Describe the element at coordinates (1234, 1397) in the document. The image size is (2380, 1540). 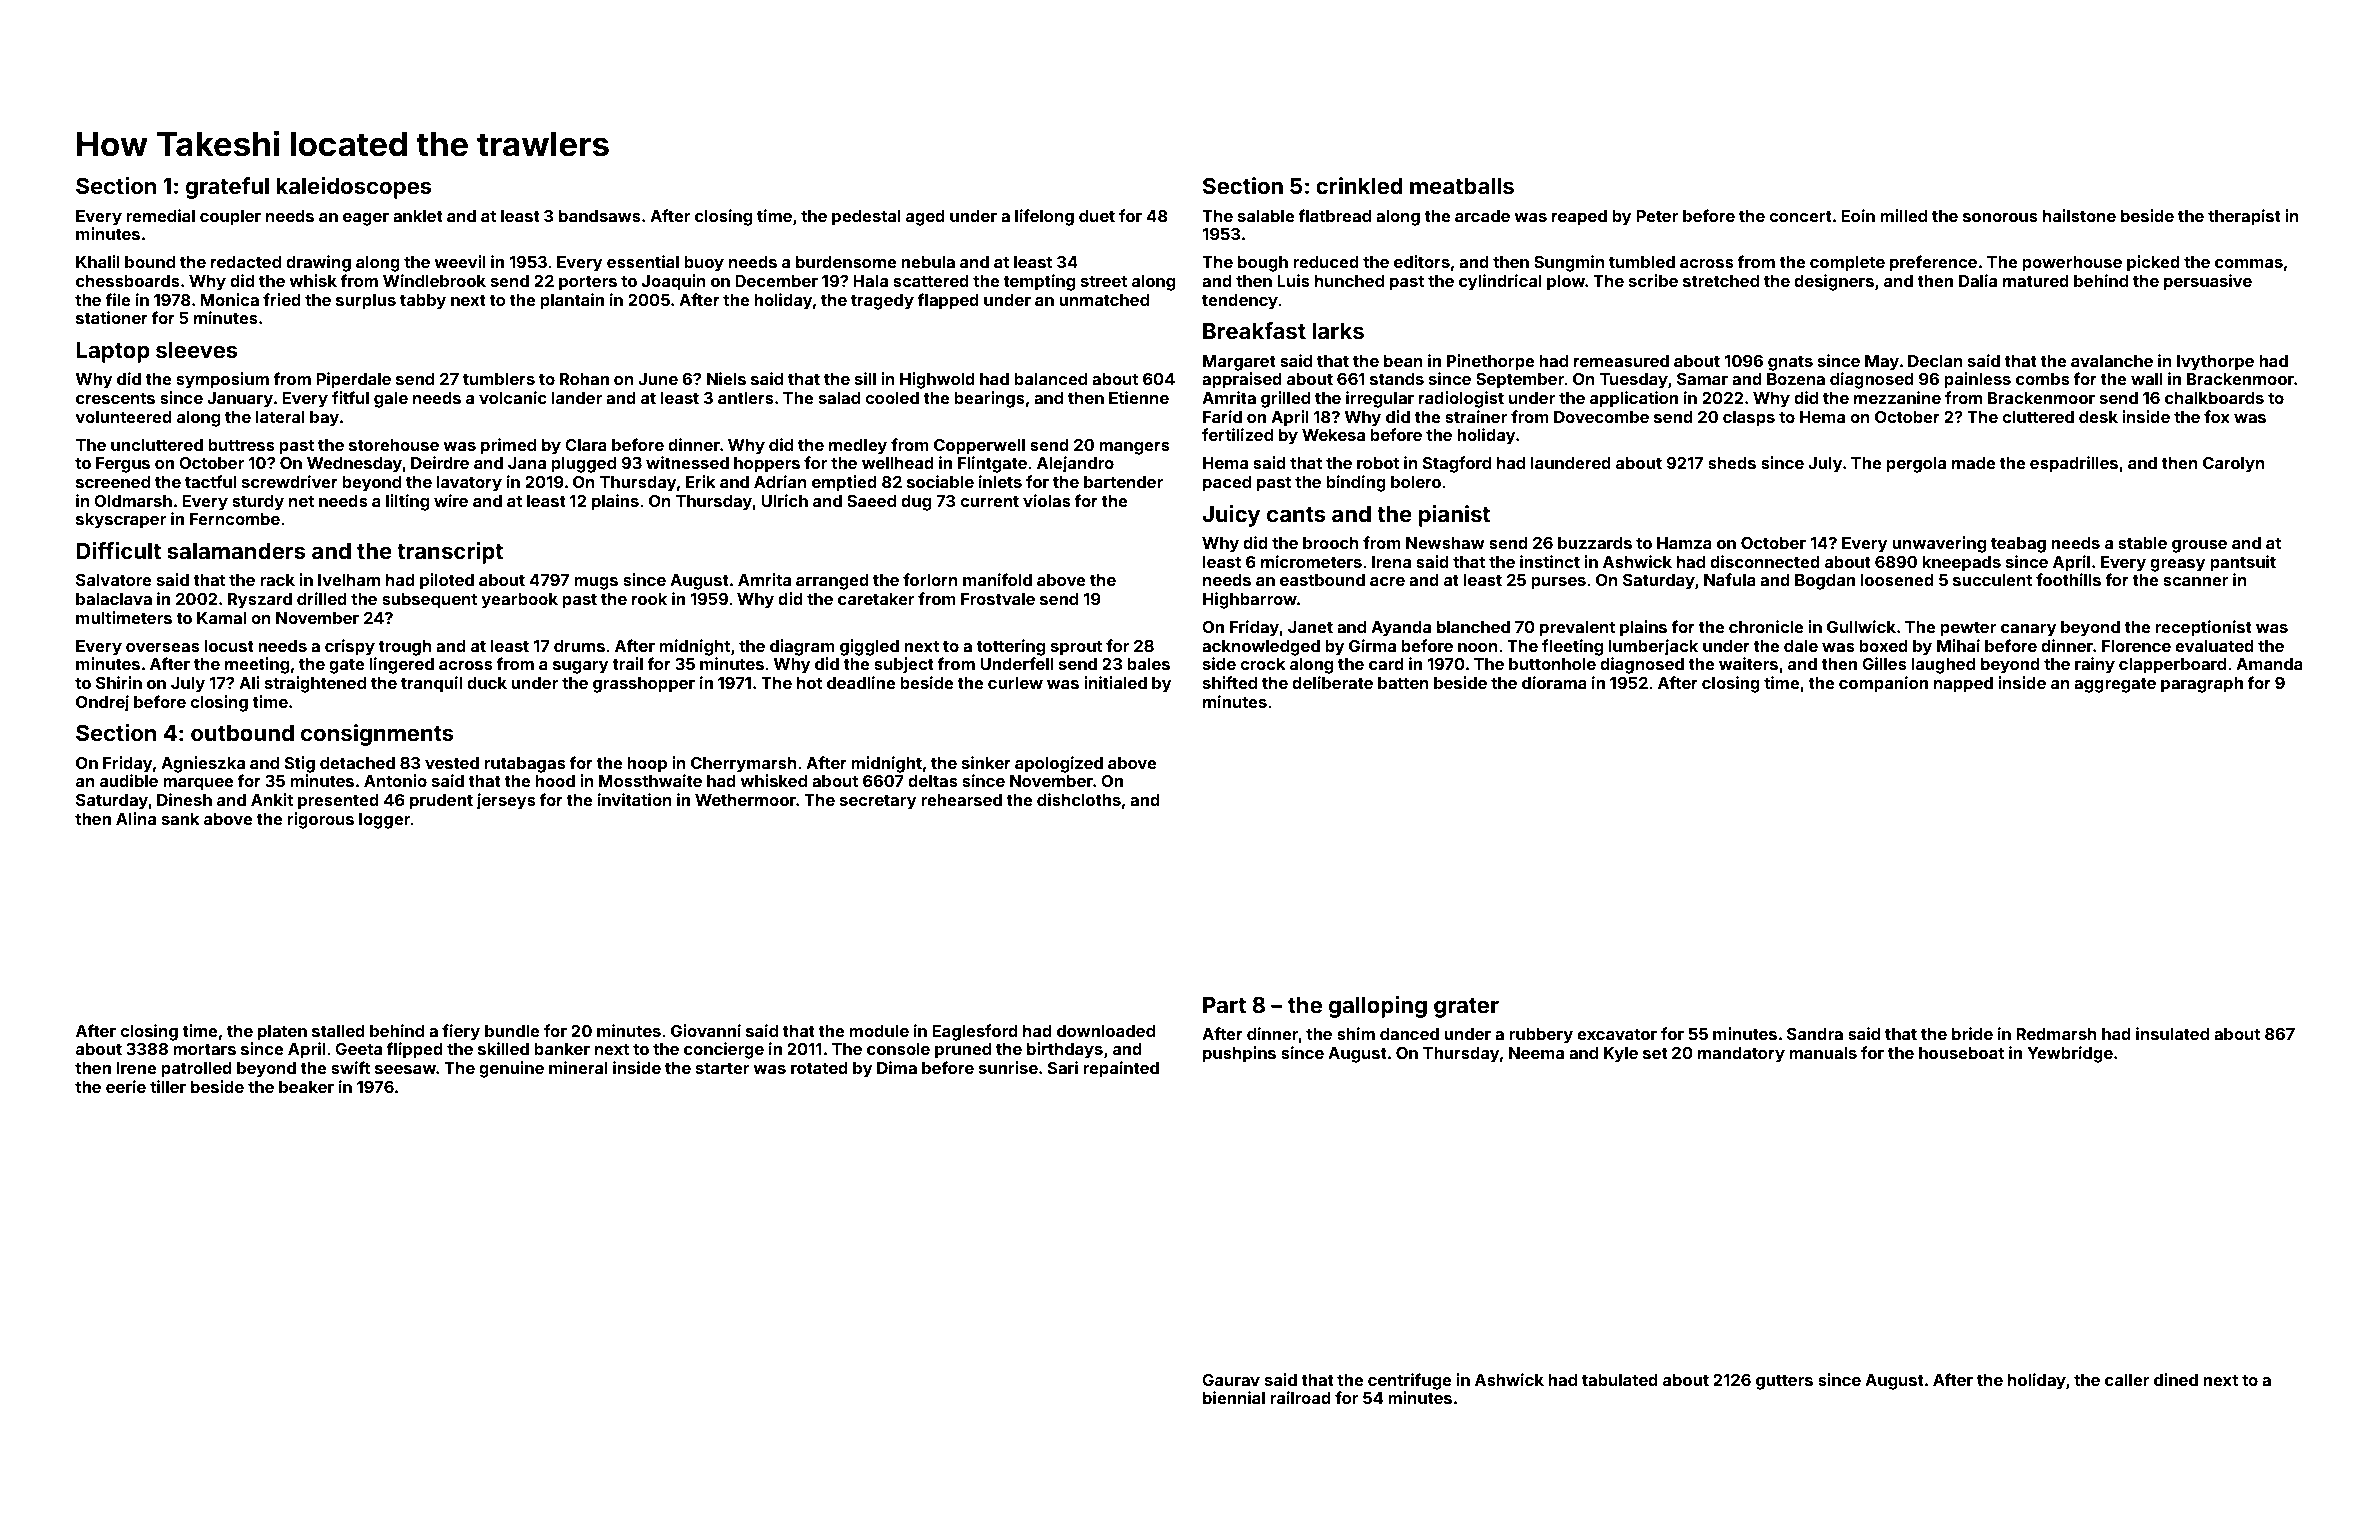
I see `biennial` at that location.
